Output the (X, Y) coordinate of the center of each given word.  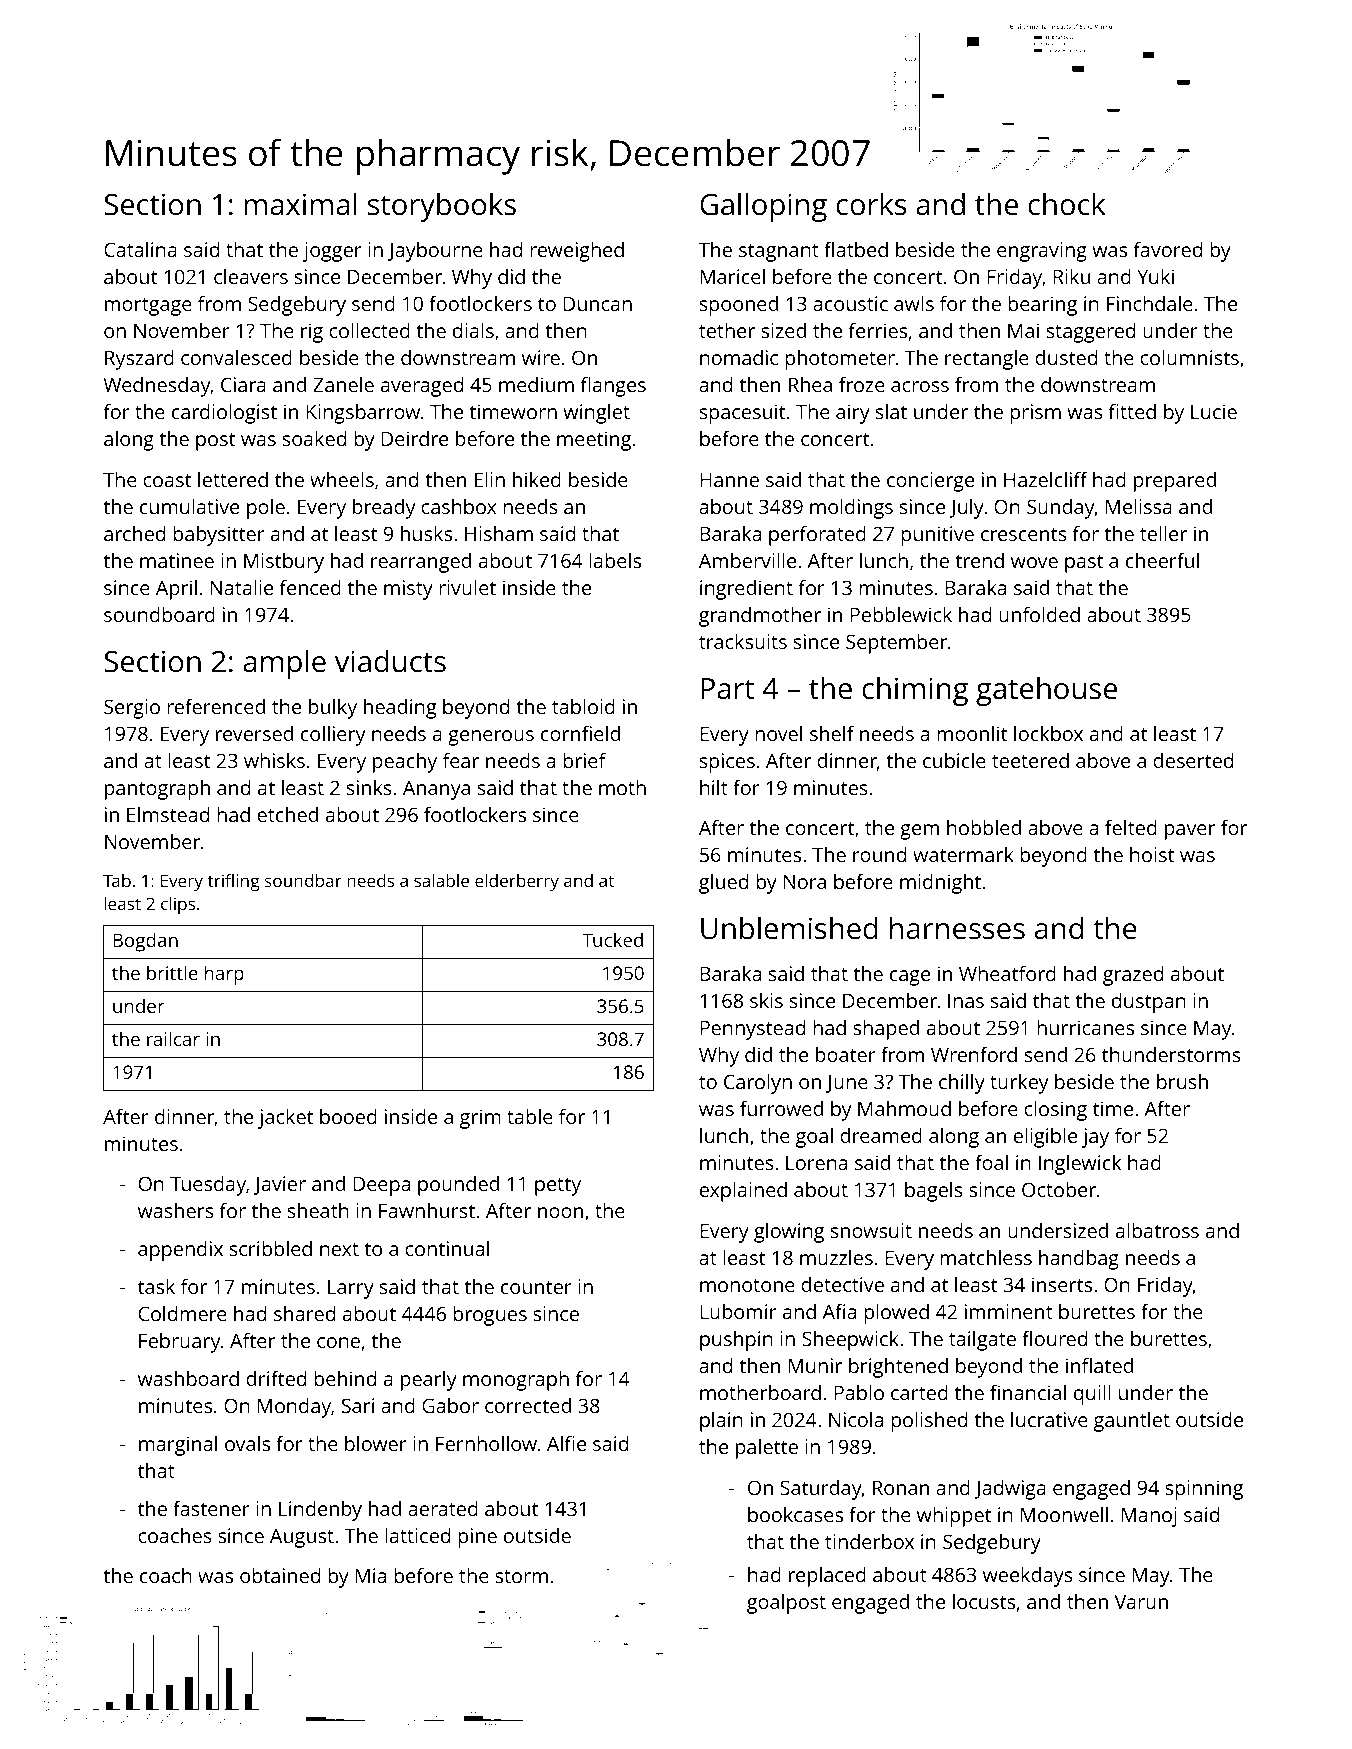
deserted (1193, 760)
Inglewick (1080, 1165)
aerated (443, 1508)
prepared (1175, 482)
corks (871, 204)
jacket (285, 1119)
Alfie (566, 1443)
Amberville (747, 560)
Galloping (763, 207)
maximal (300, 204)
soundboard (159, 614)
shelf (832, 733)
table (530, 1116)
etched (287, 814)
